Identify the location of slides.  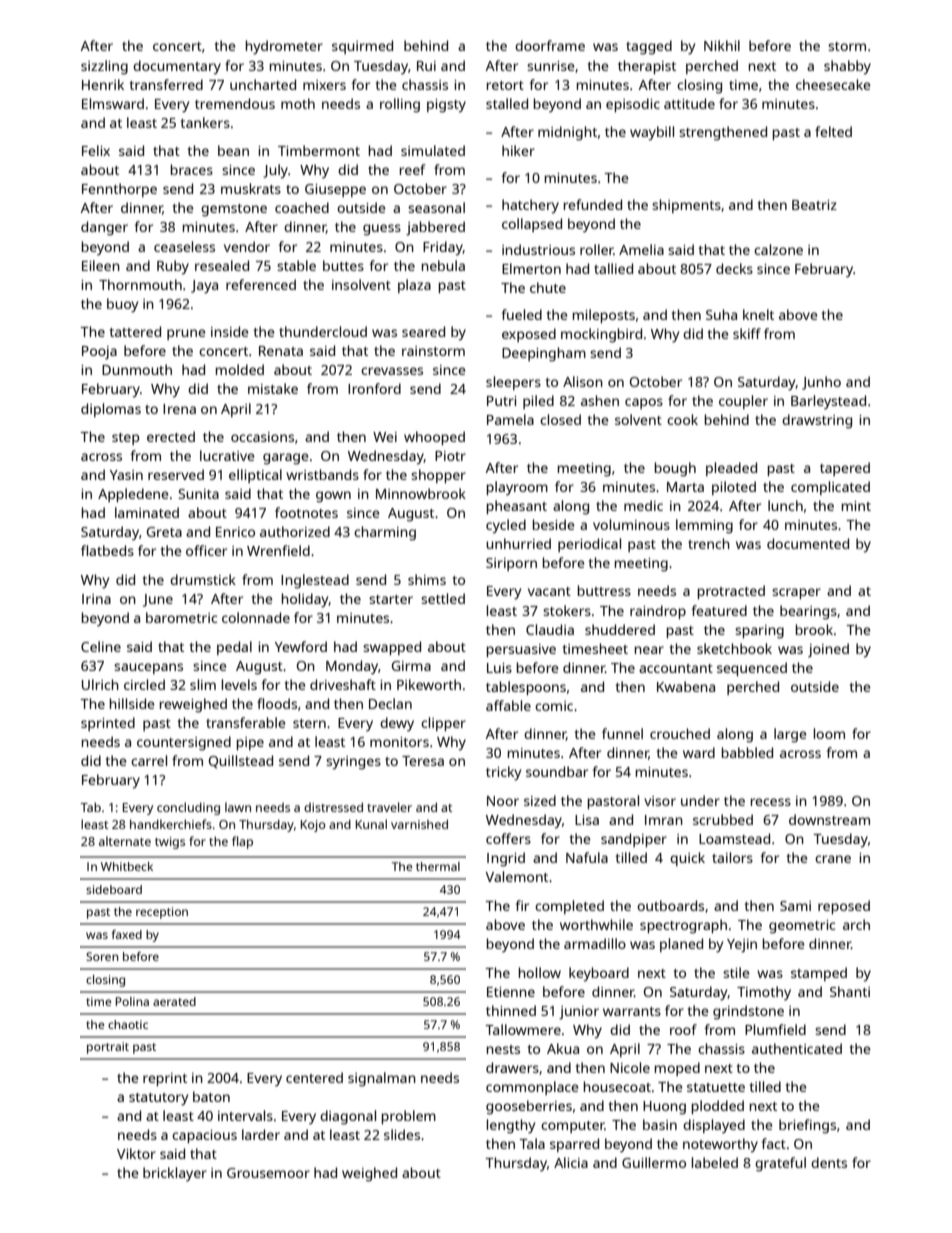
(402, 1134).
